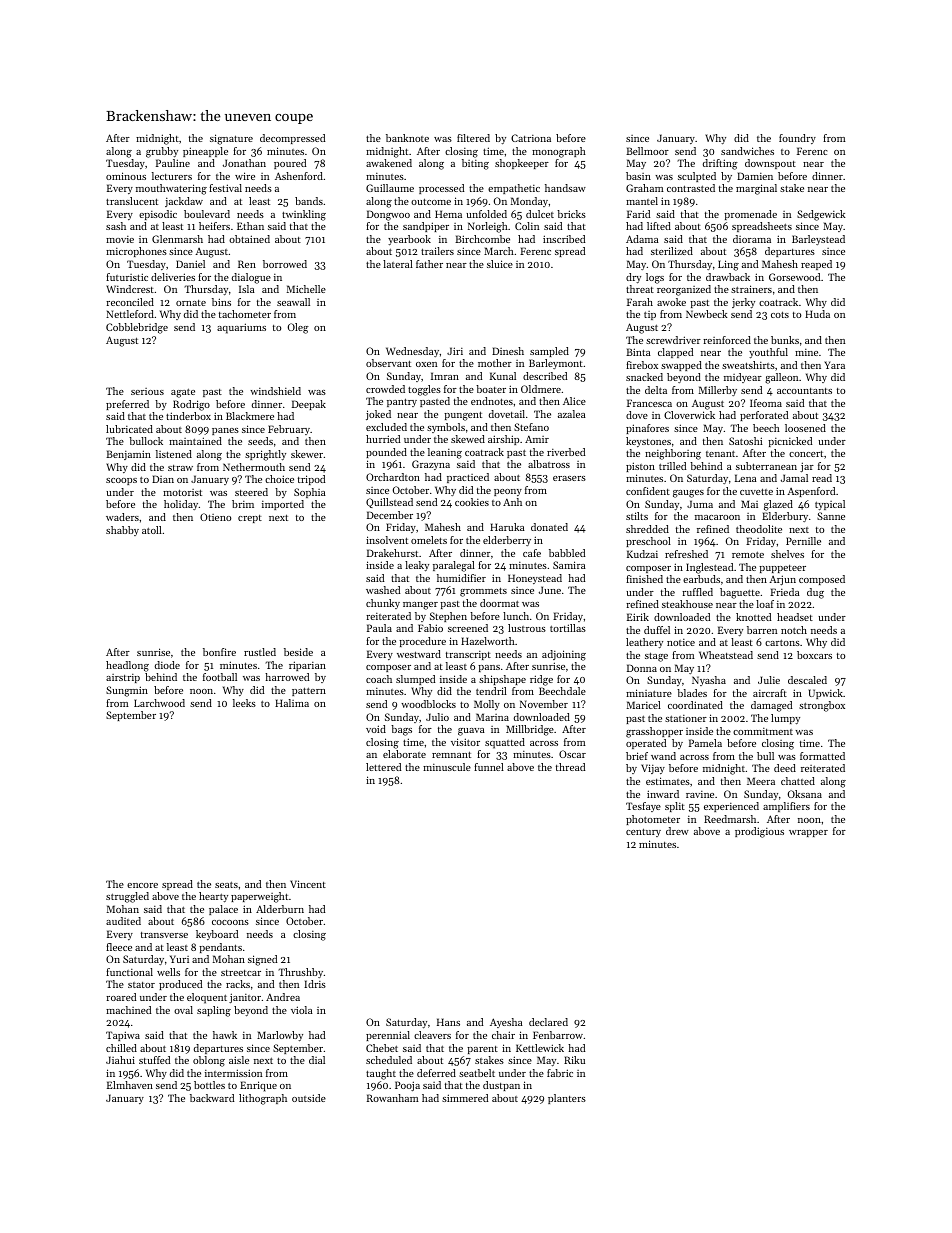 Image resolution: width=952 pixels, height=1233 pixels. I want to click on struggled, so click(127, 897).
